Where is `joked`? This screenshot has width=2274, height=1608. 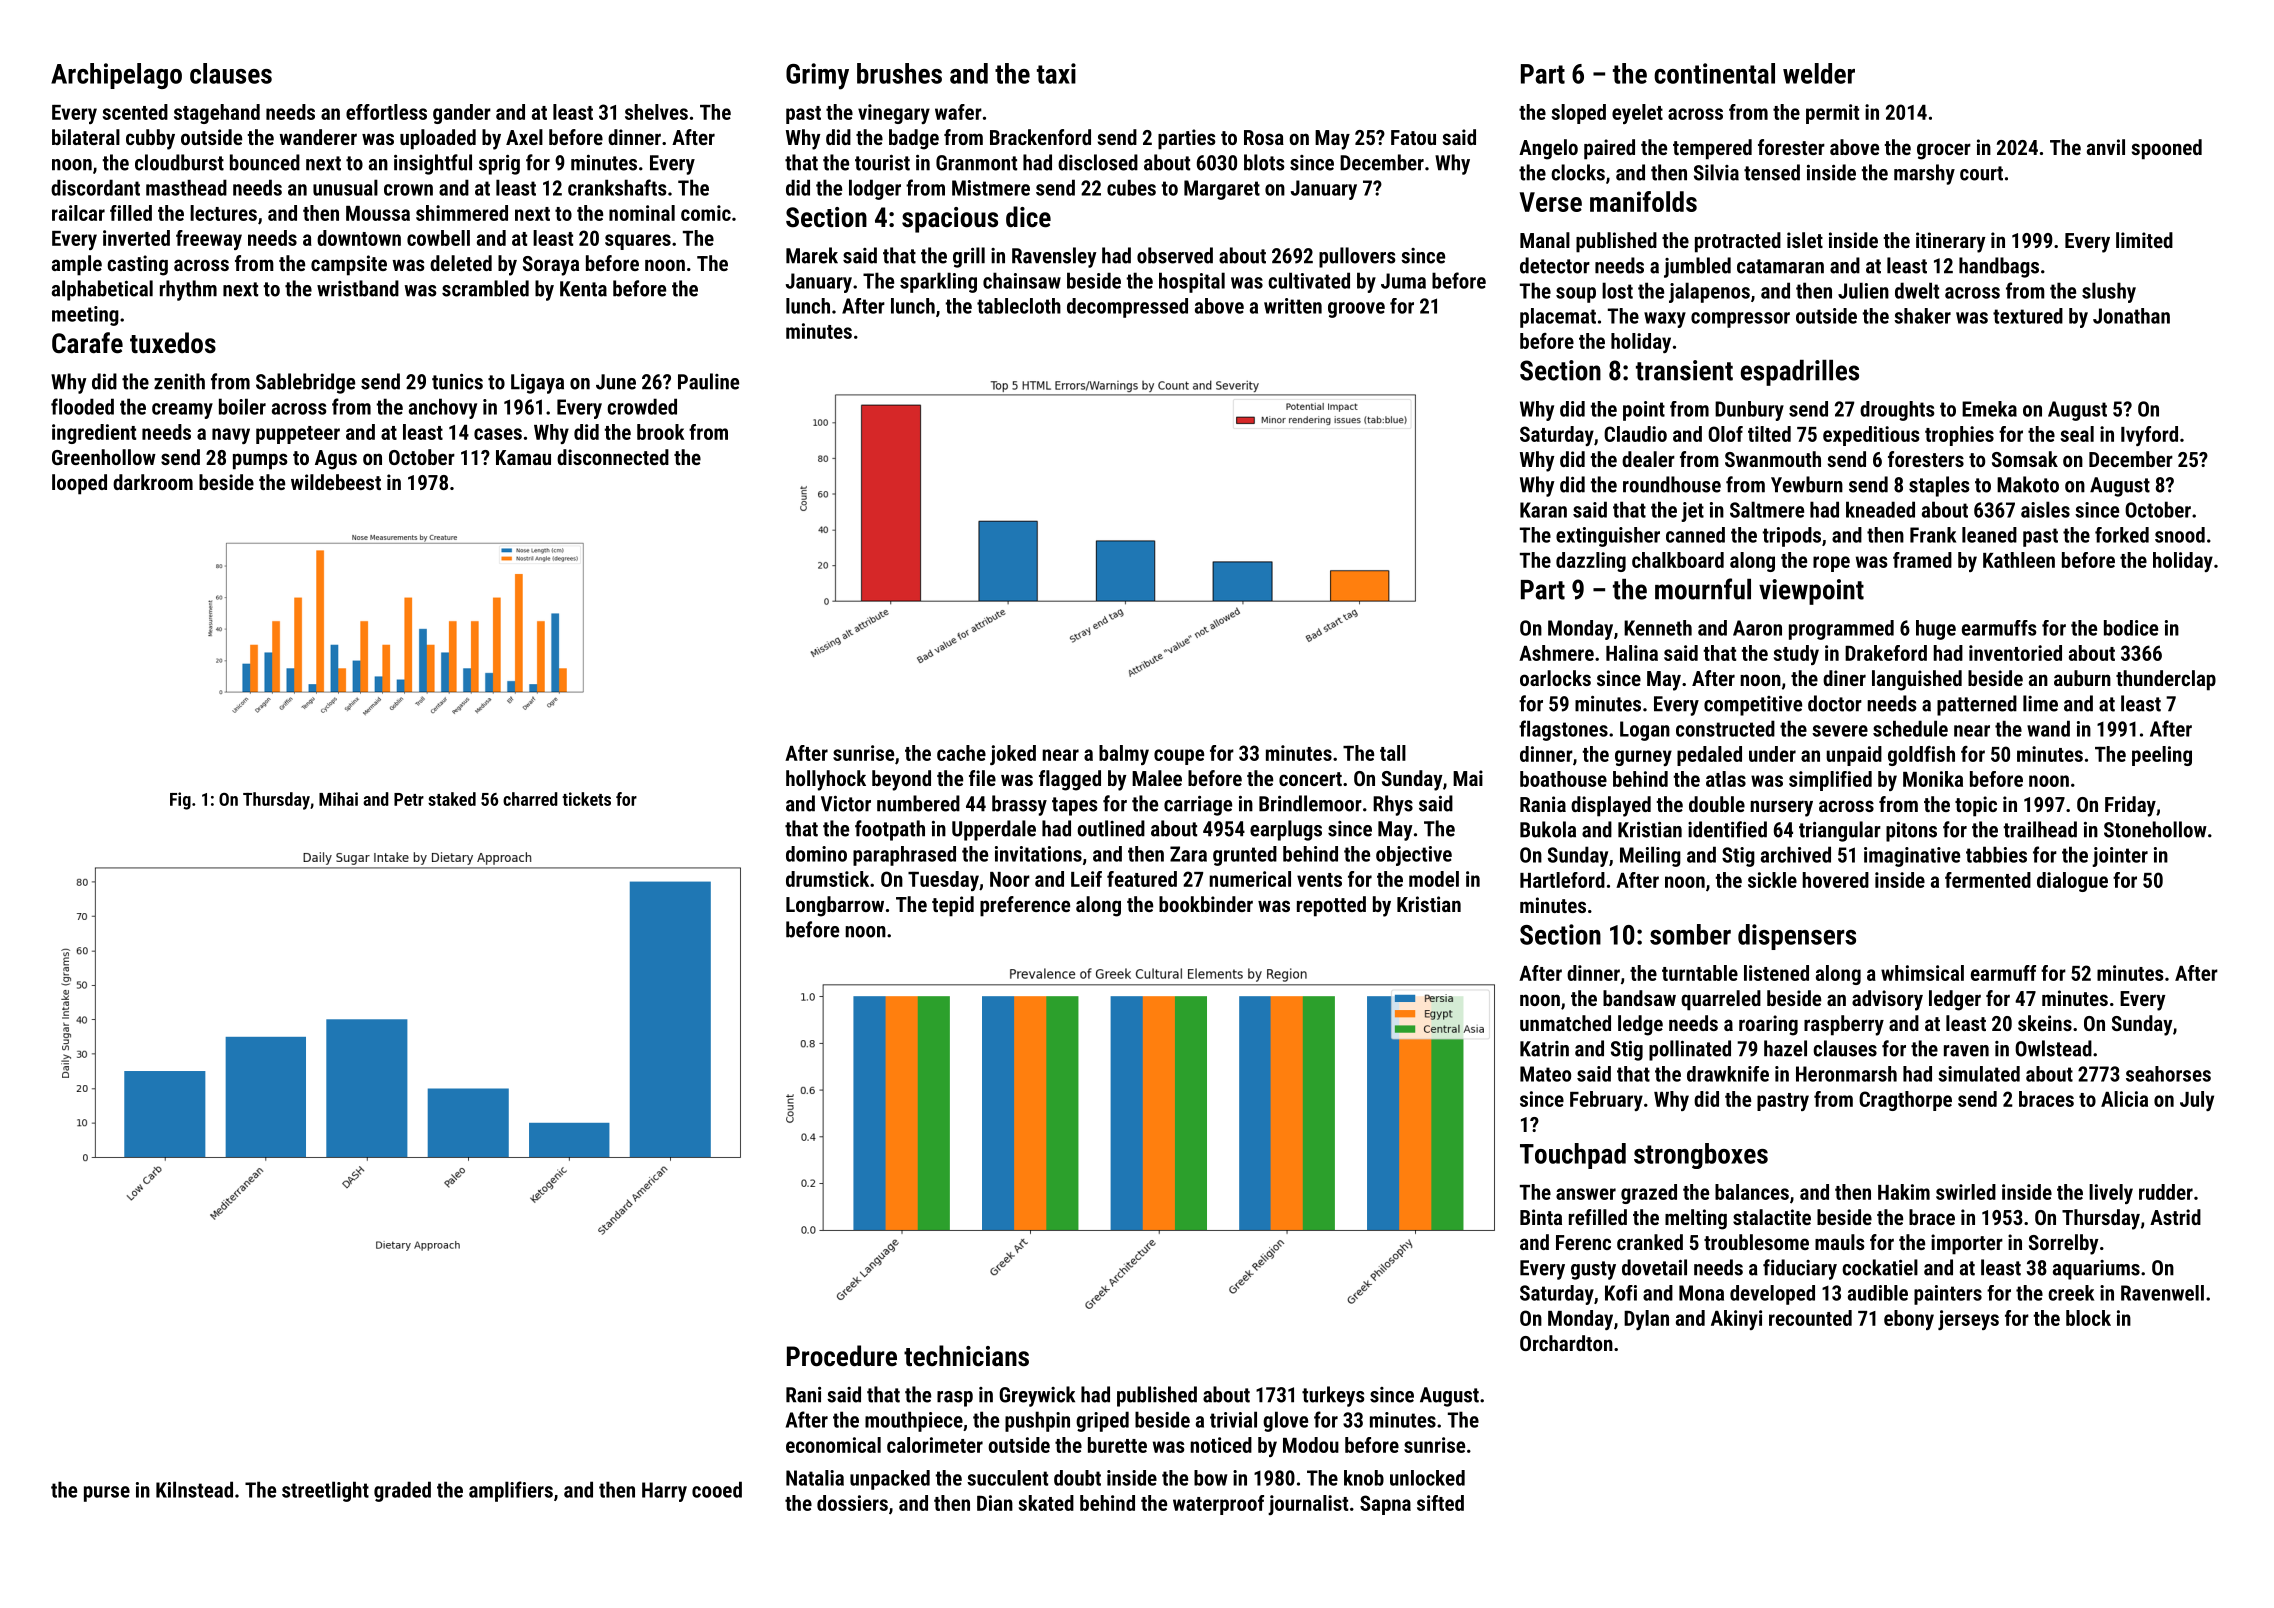 joked is located at coordinates (1013, 755).
